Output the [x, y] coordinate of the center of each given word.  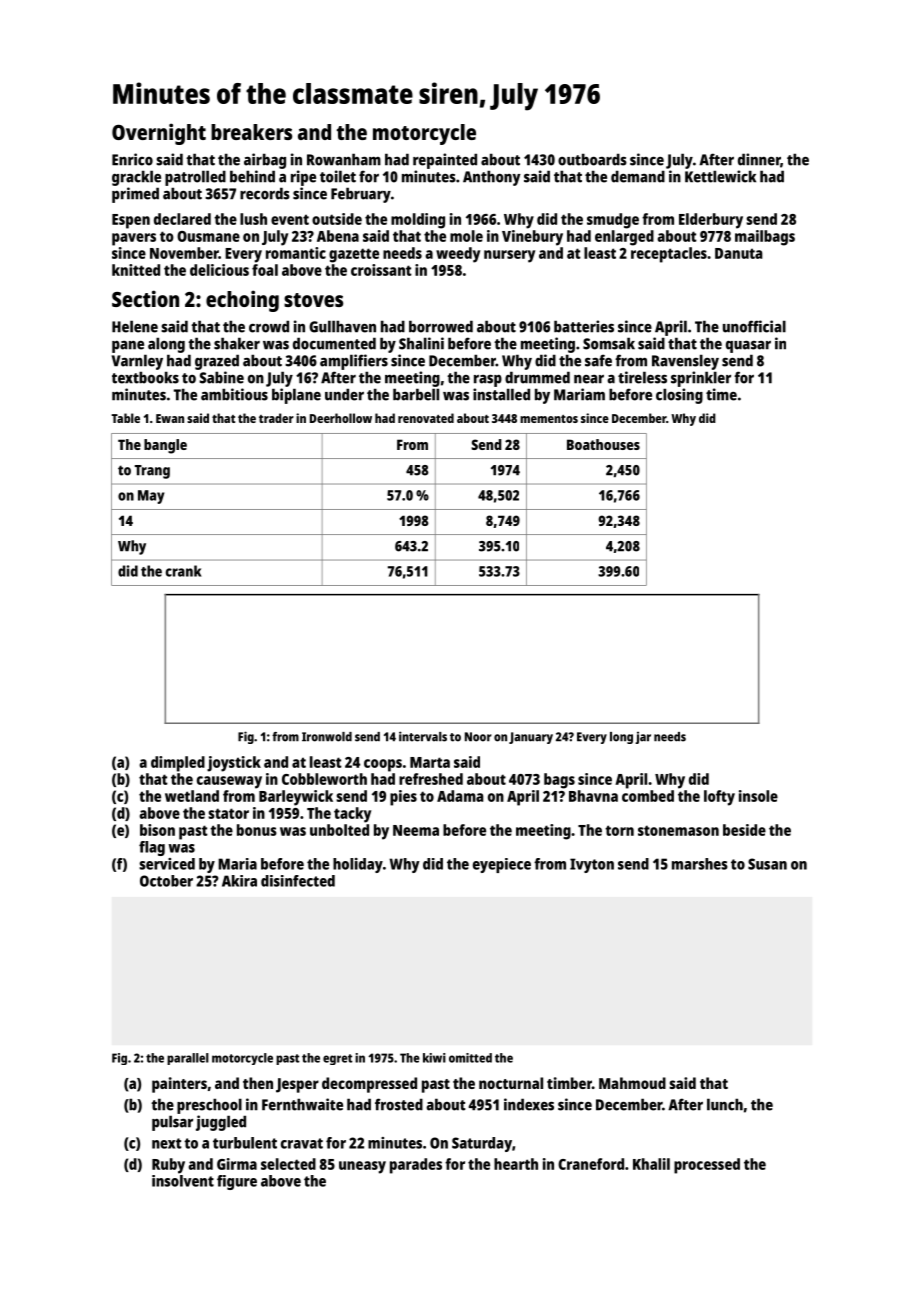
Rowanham [344, 159]
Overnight [159, 134]
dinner [759, 160]
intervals [423, 736]
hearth [516, 1164]
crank [184, 571]
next [167, 1143]
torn [619, 830]
